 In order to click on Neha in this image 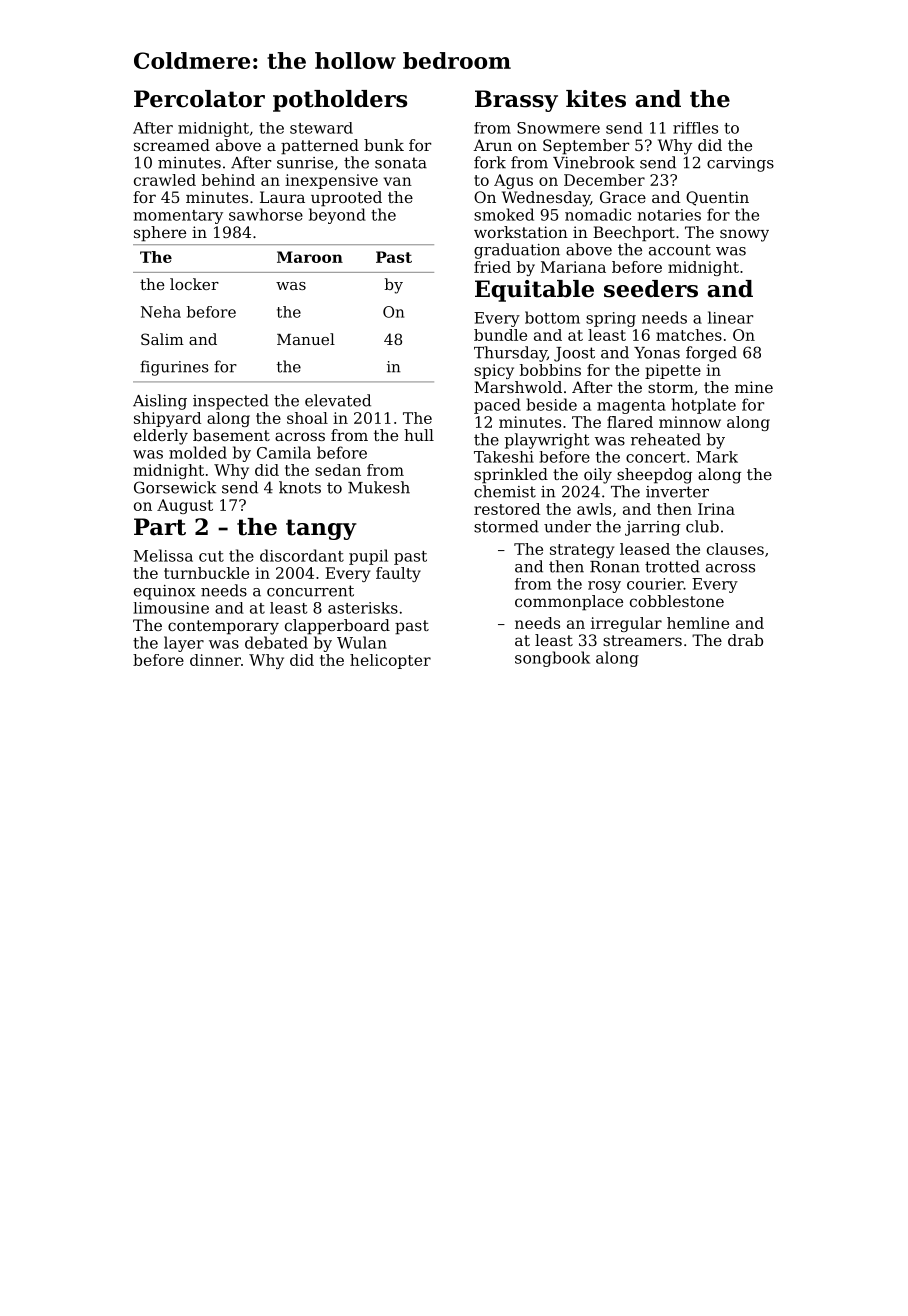, I will do `click(161, 312)`.
